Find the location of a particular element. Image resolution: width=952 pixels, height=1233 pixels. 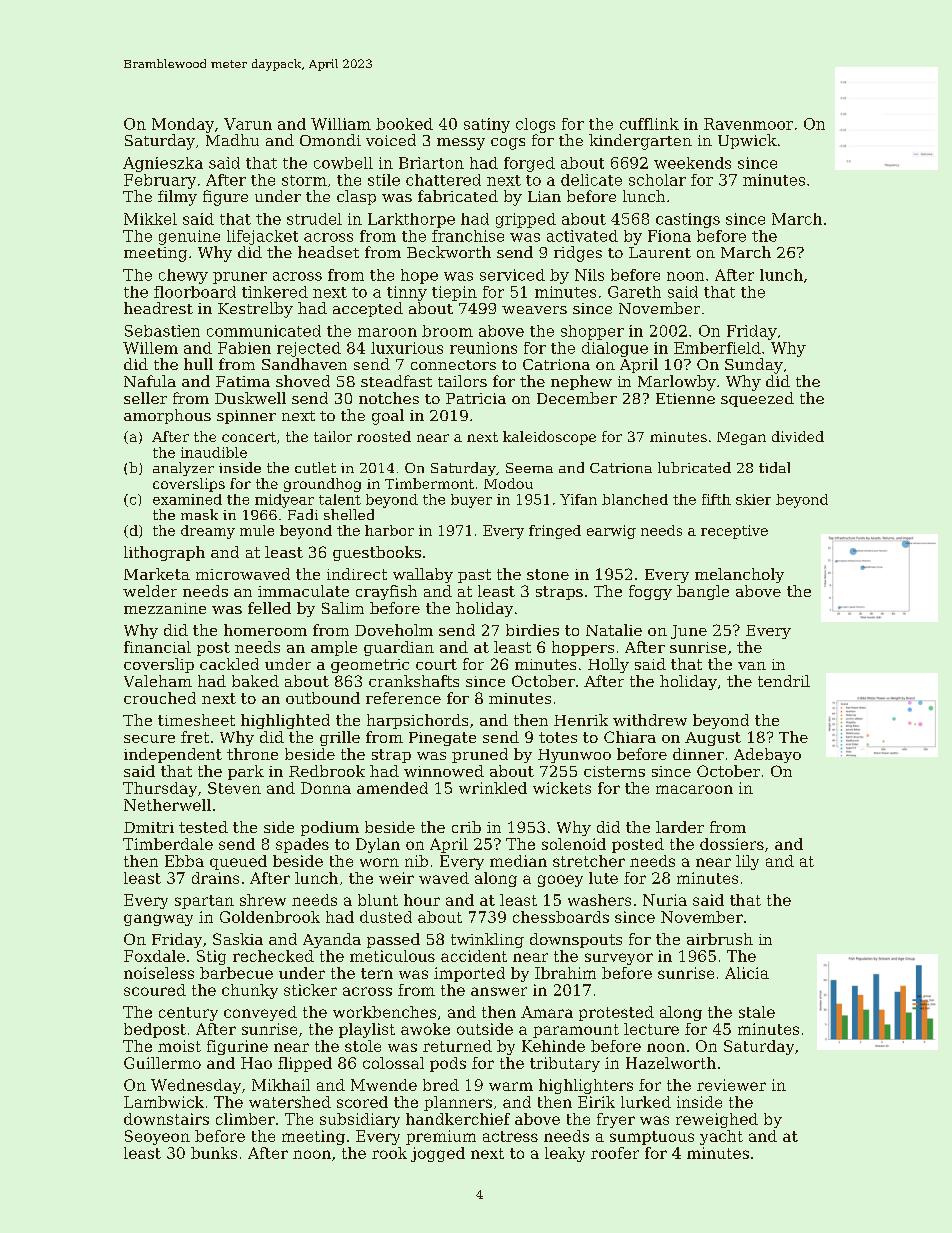

subsidiary is located at coordinates (360, 1120).
